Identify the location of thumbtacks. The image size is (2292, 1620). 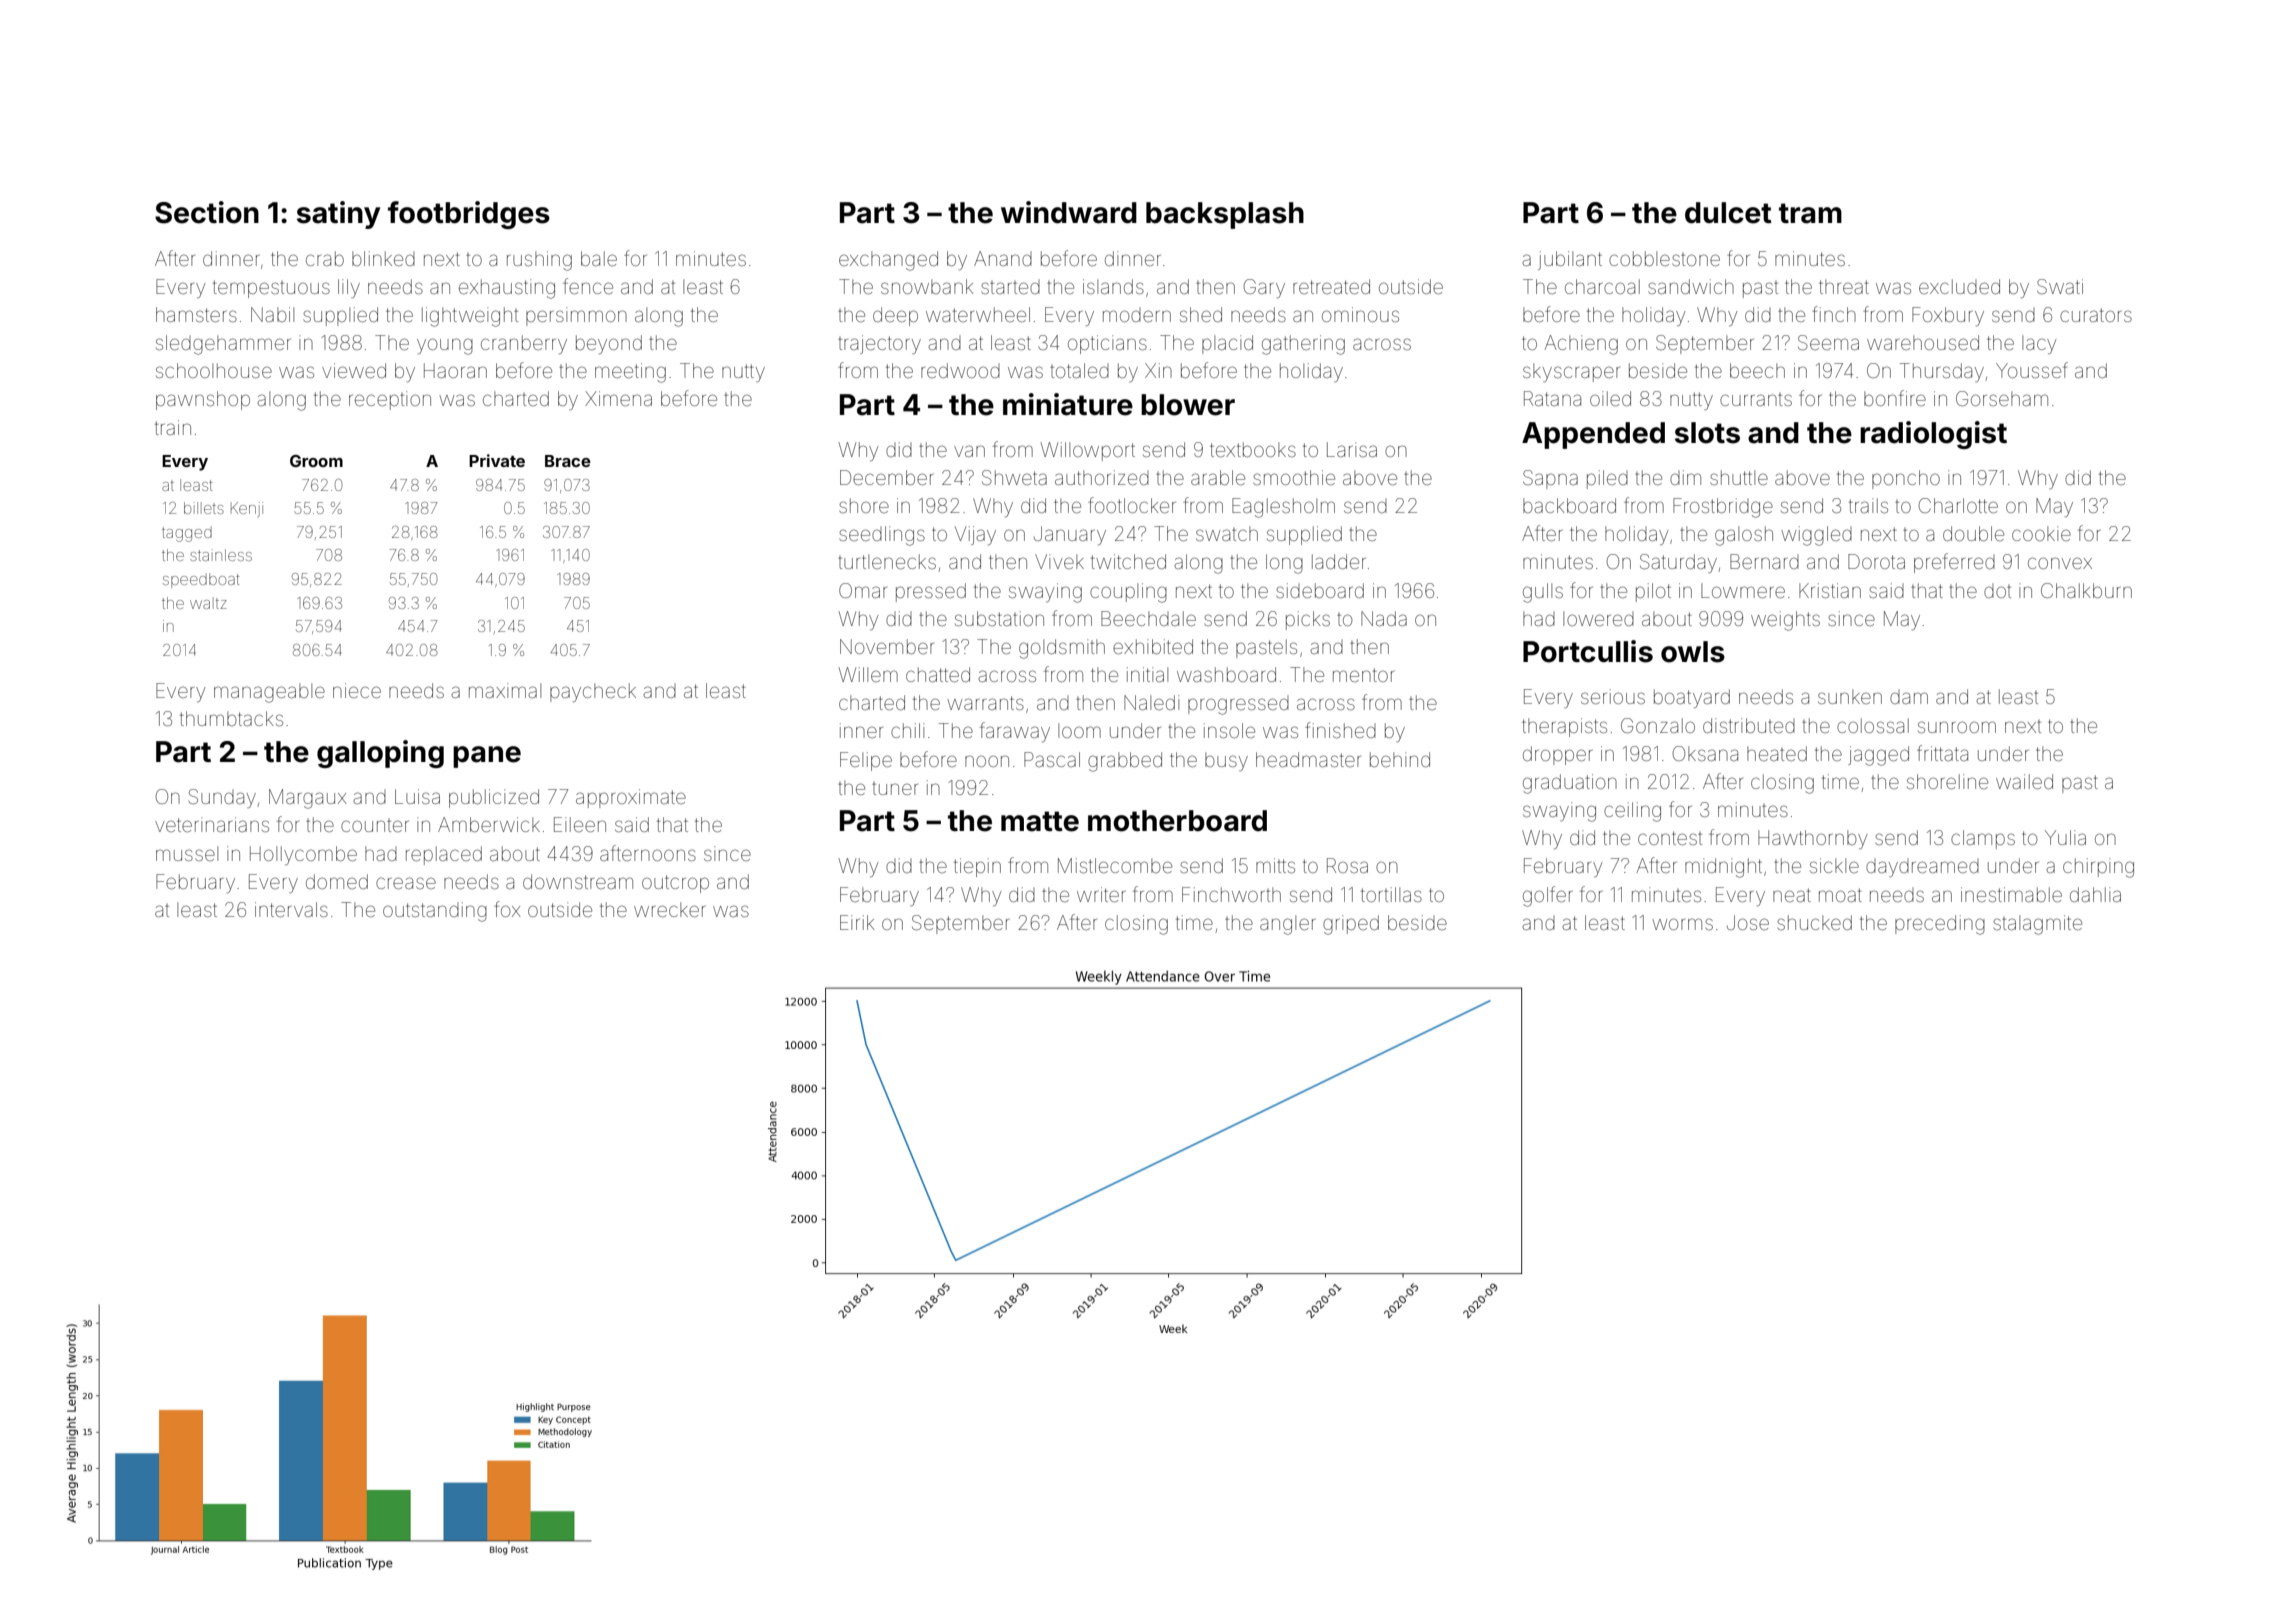
(231, 718).
